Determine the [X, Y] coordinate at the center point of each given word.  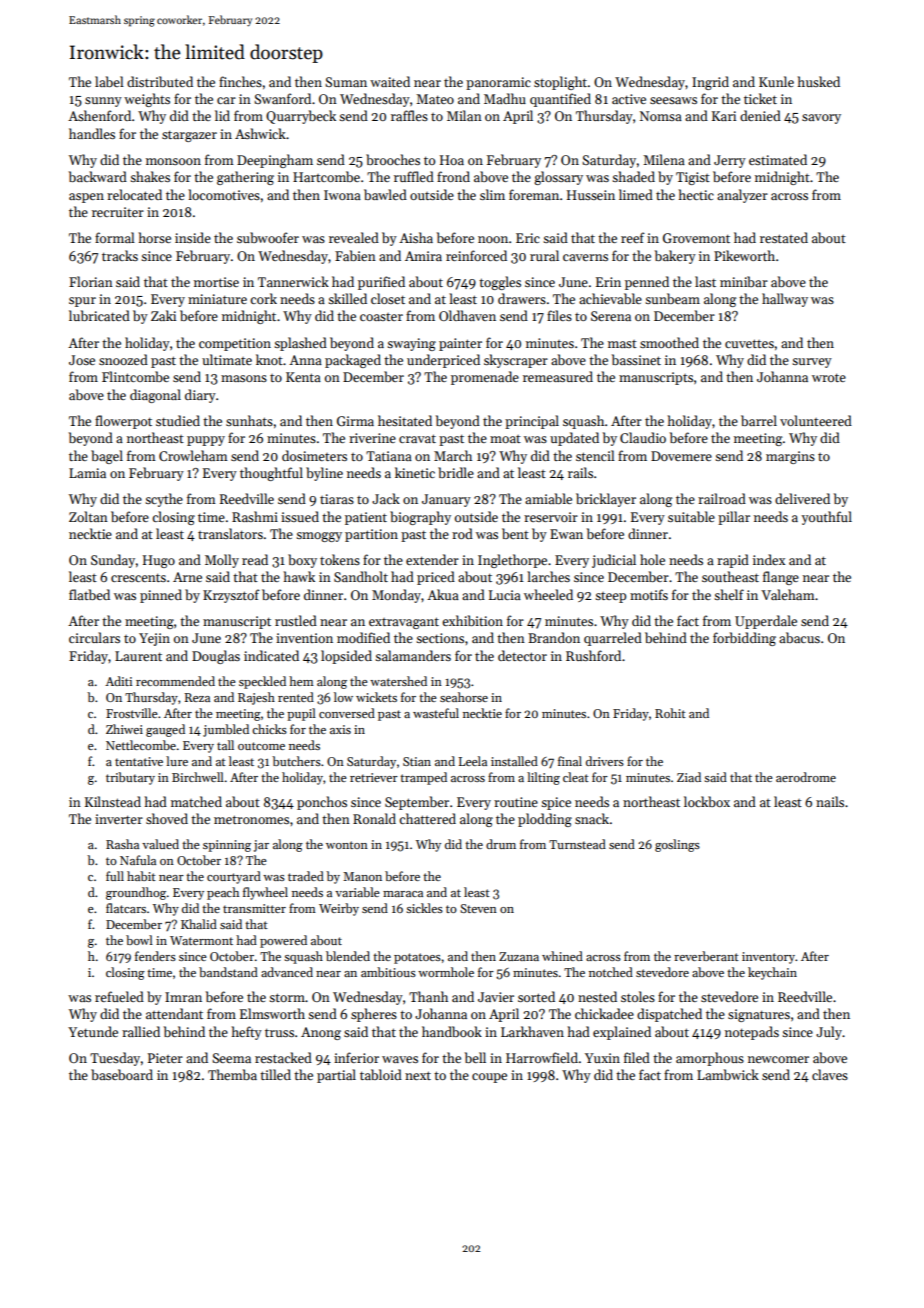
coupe [489, 1078]
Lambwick [728, 1074]
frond [453, 176]
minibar [744, 281]
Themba [232, 1074]
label [109, 81]
